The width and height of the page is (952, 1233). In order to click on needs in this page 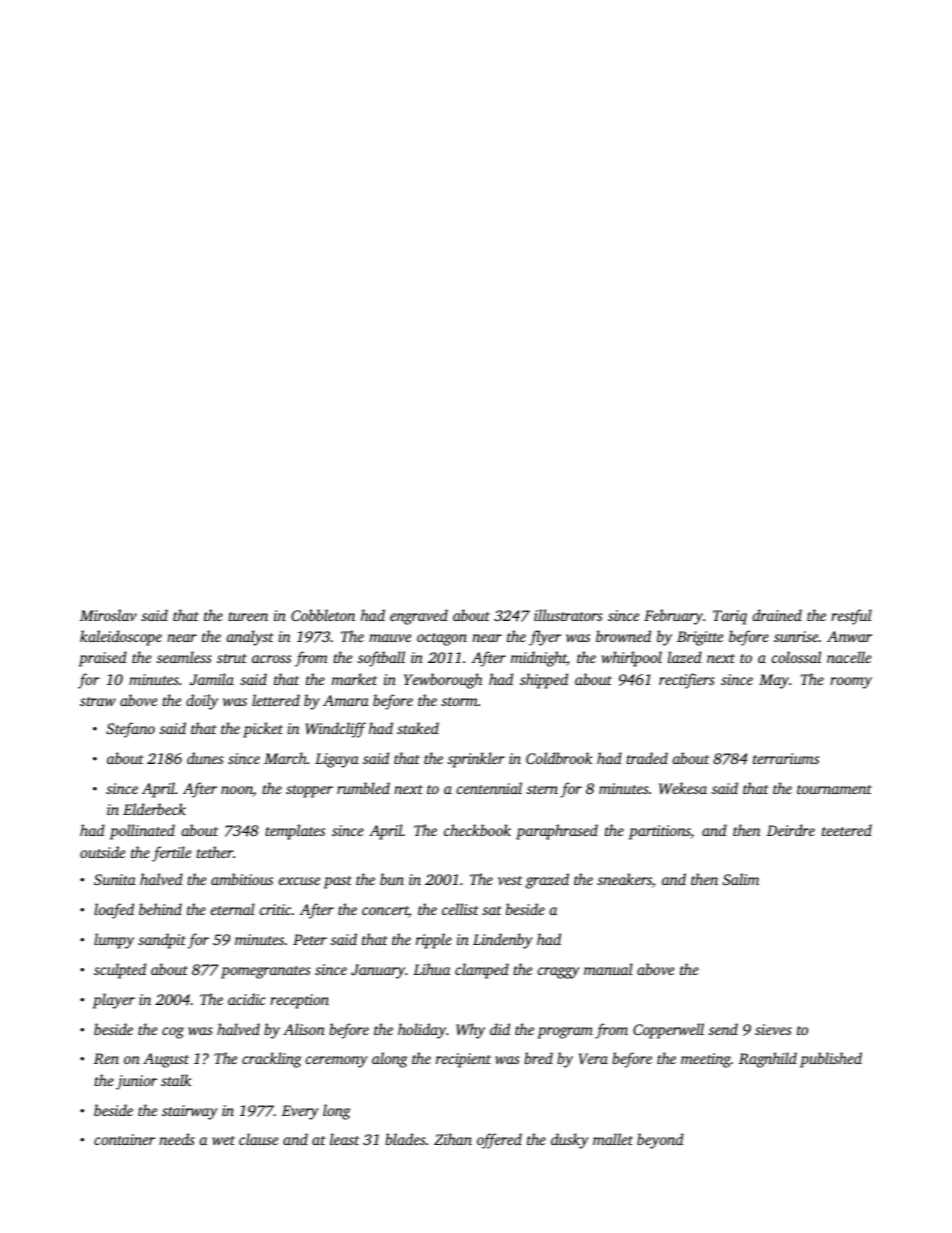, I will do `click(177, 1139)`.
